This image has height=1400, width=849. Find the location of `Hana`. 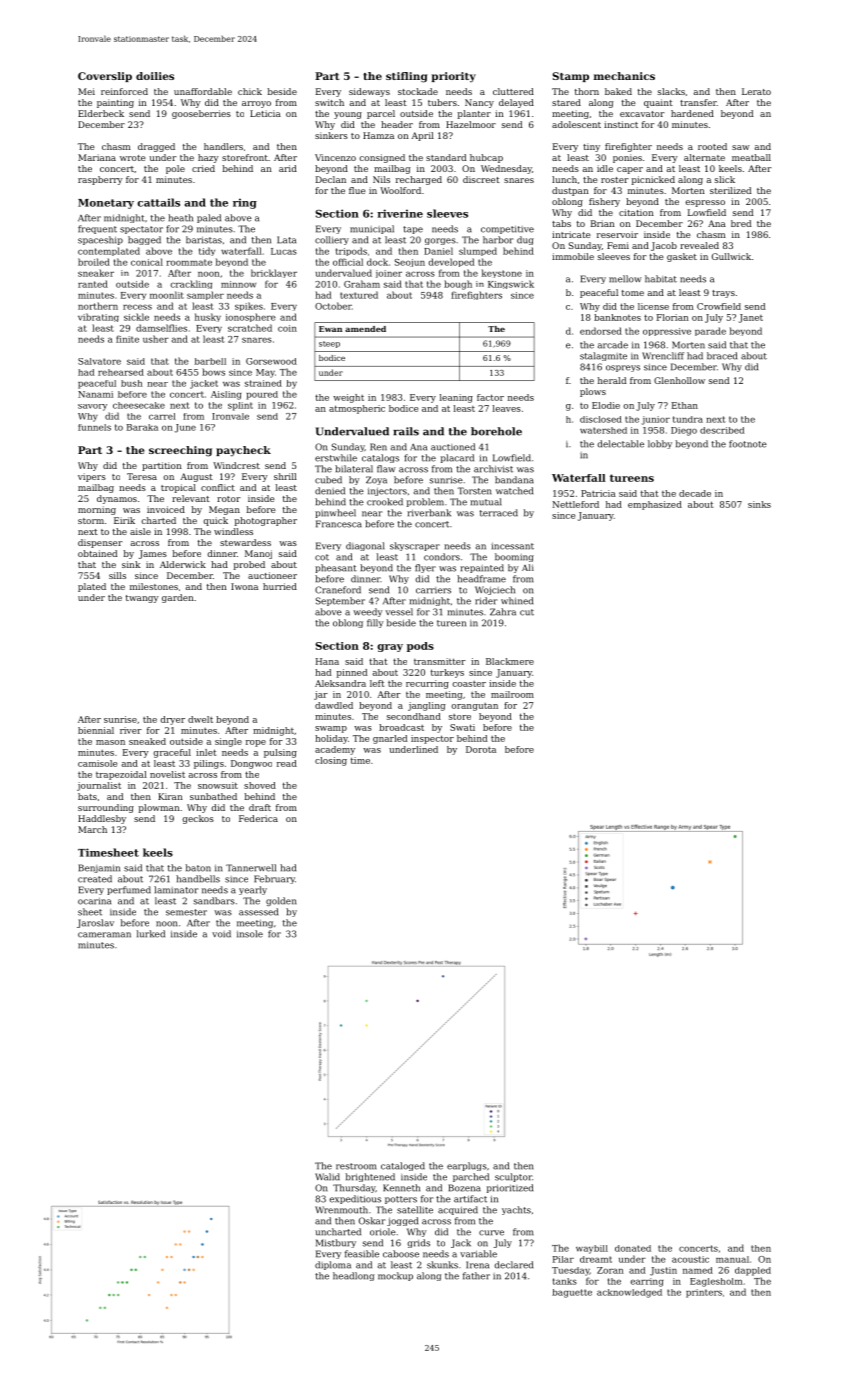

Hana is located at coordinates (327, 661).
